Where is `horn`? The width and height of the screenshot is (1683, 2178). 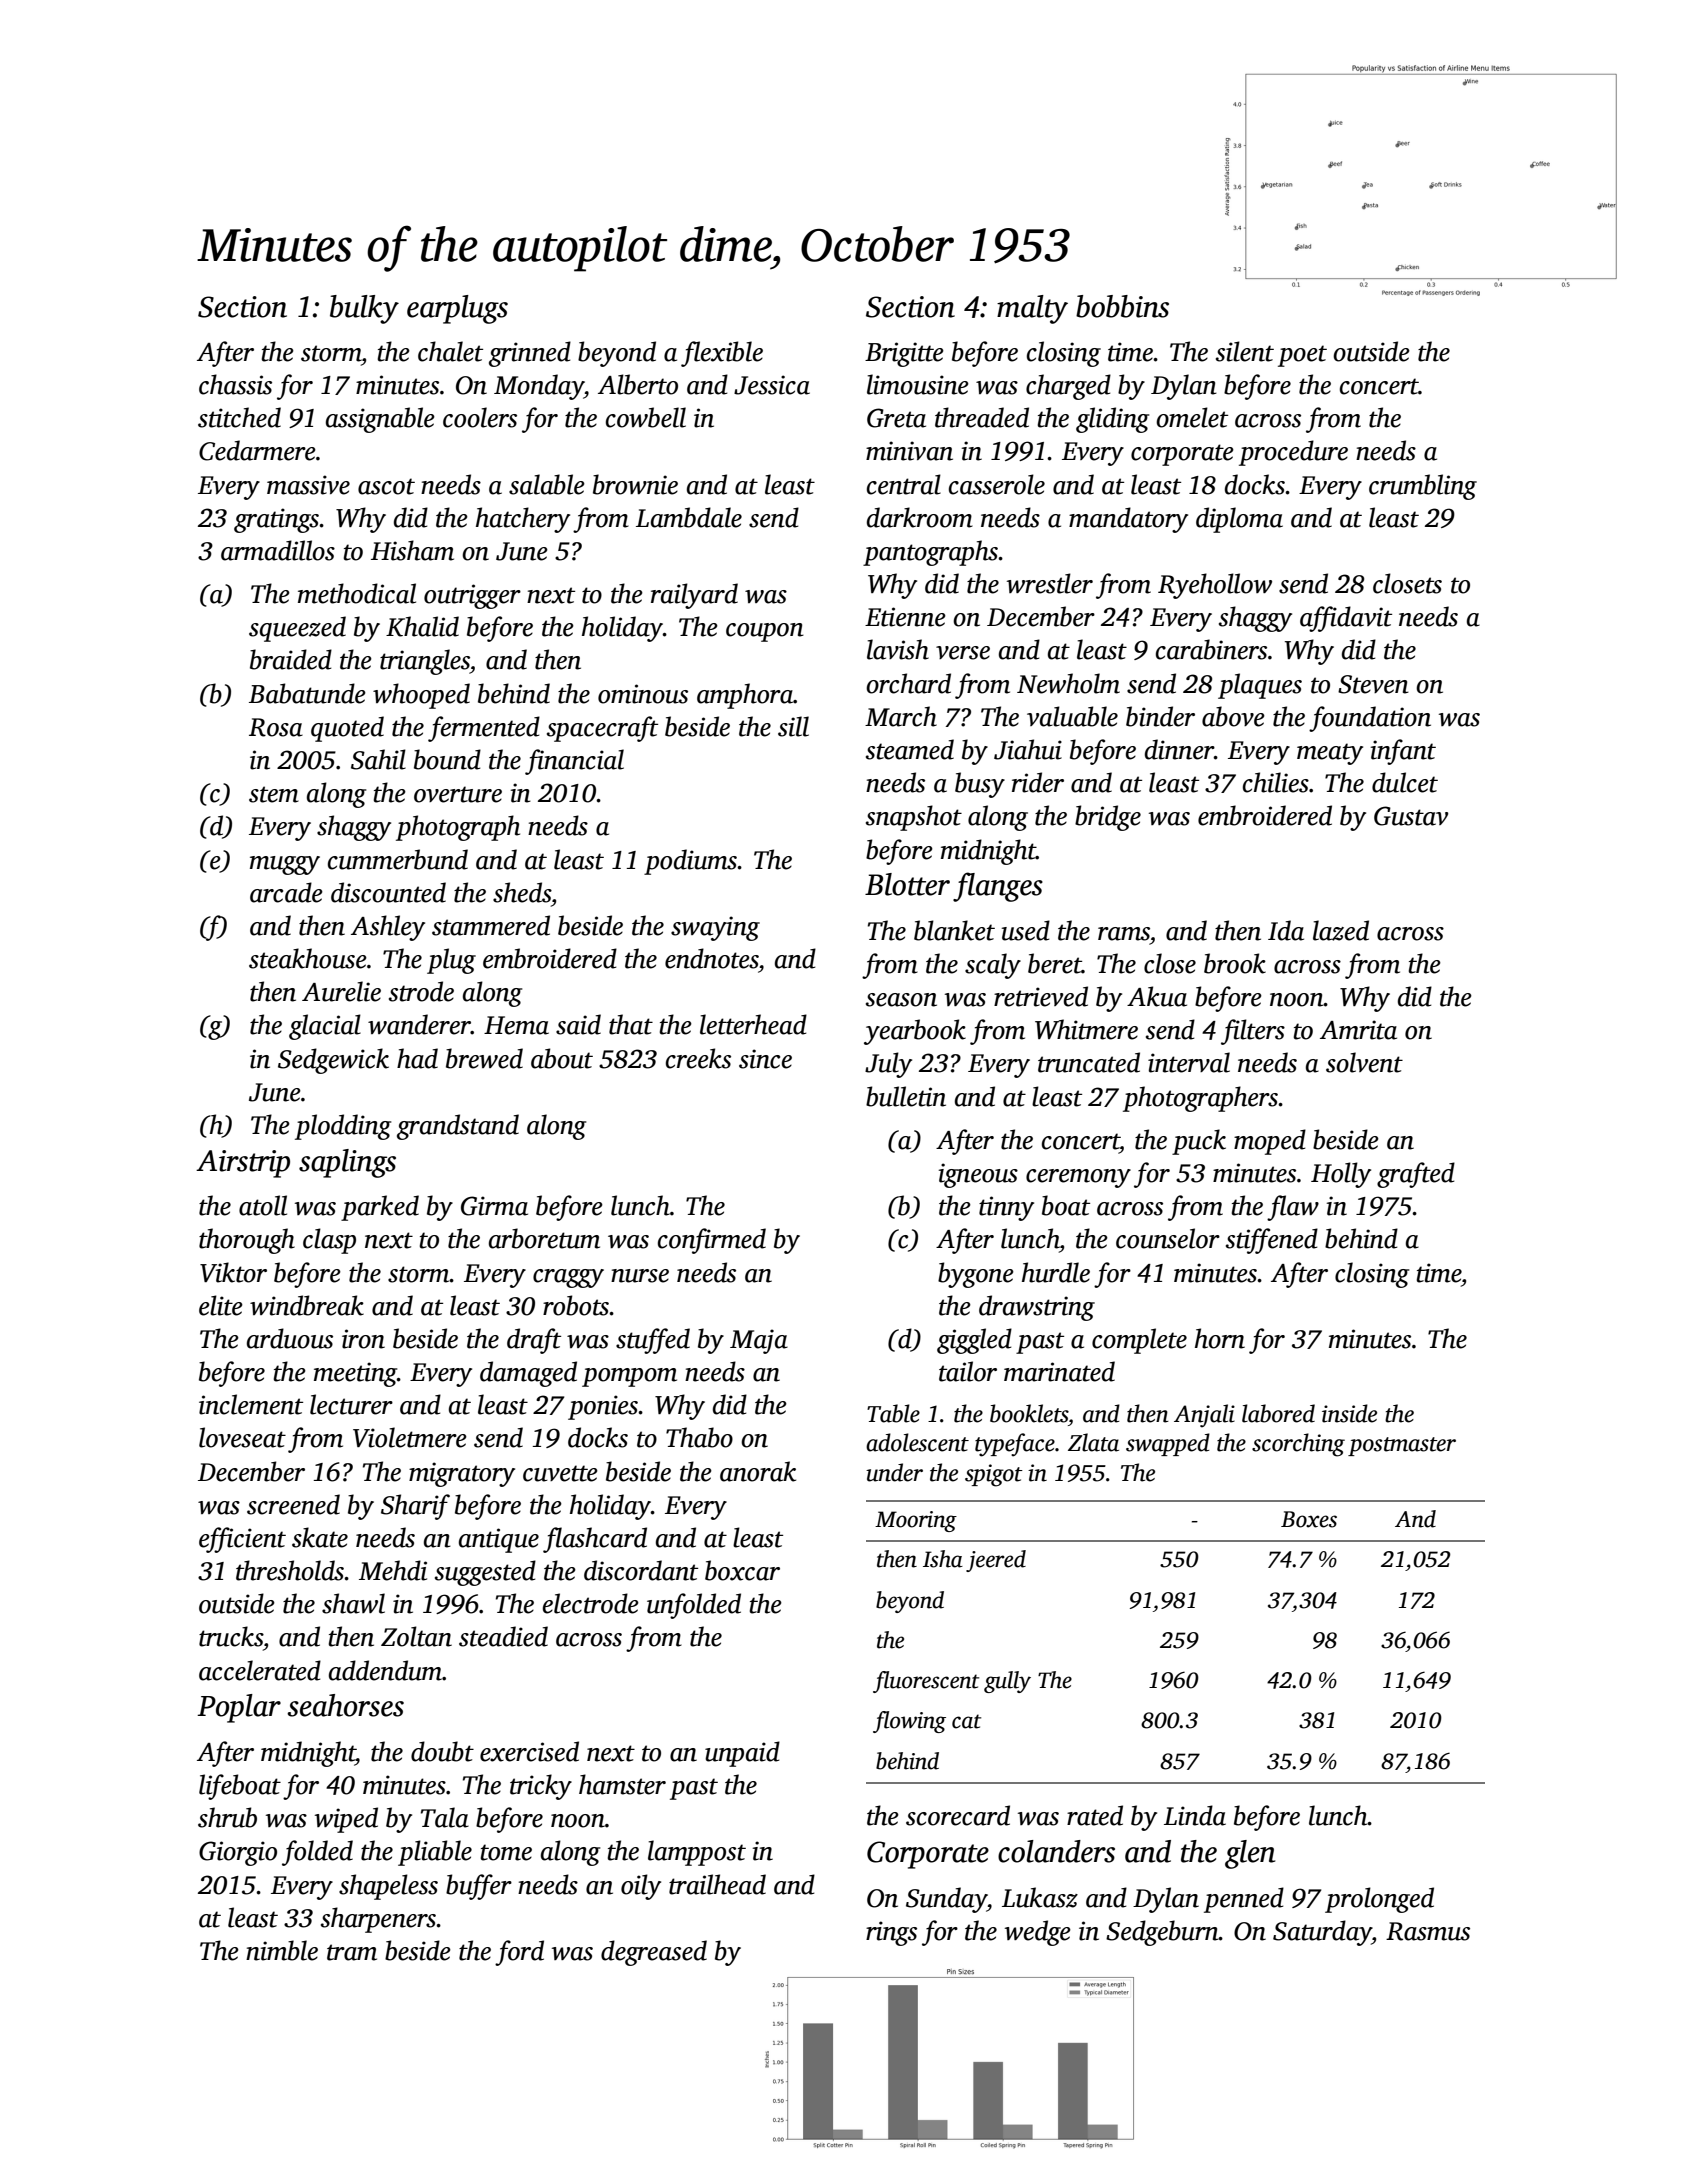
horn is located at coordinates (1220, 1338).
